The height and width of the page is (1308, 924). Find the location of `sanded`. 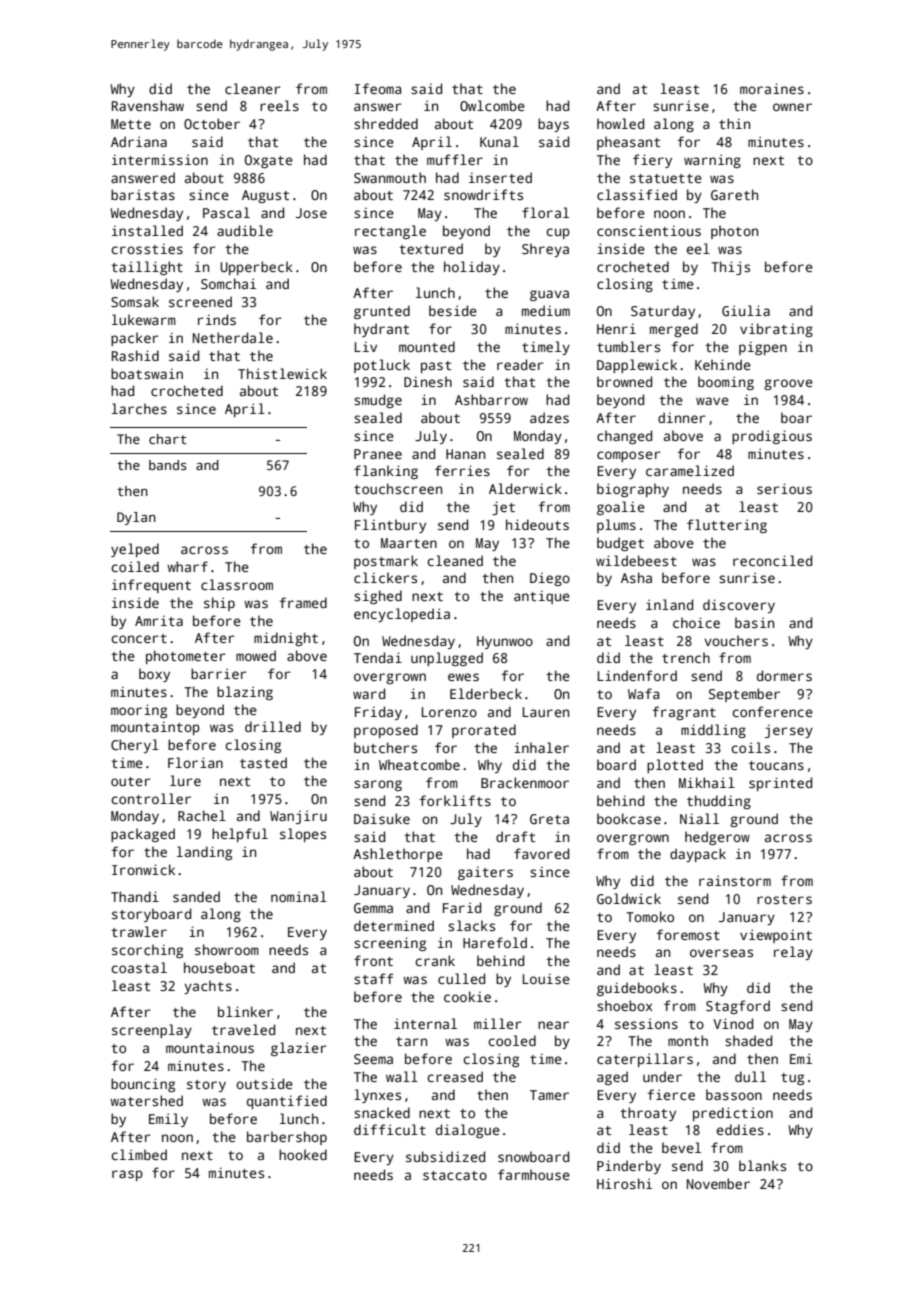

sanded is located at coordinates (196, 896).
